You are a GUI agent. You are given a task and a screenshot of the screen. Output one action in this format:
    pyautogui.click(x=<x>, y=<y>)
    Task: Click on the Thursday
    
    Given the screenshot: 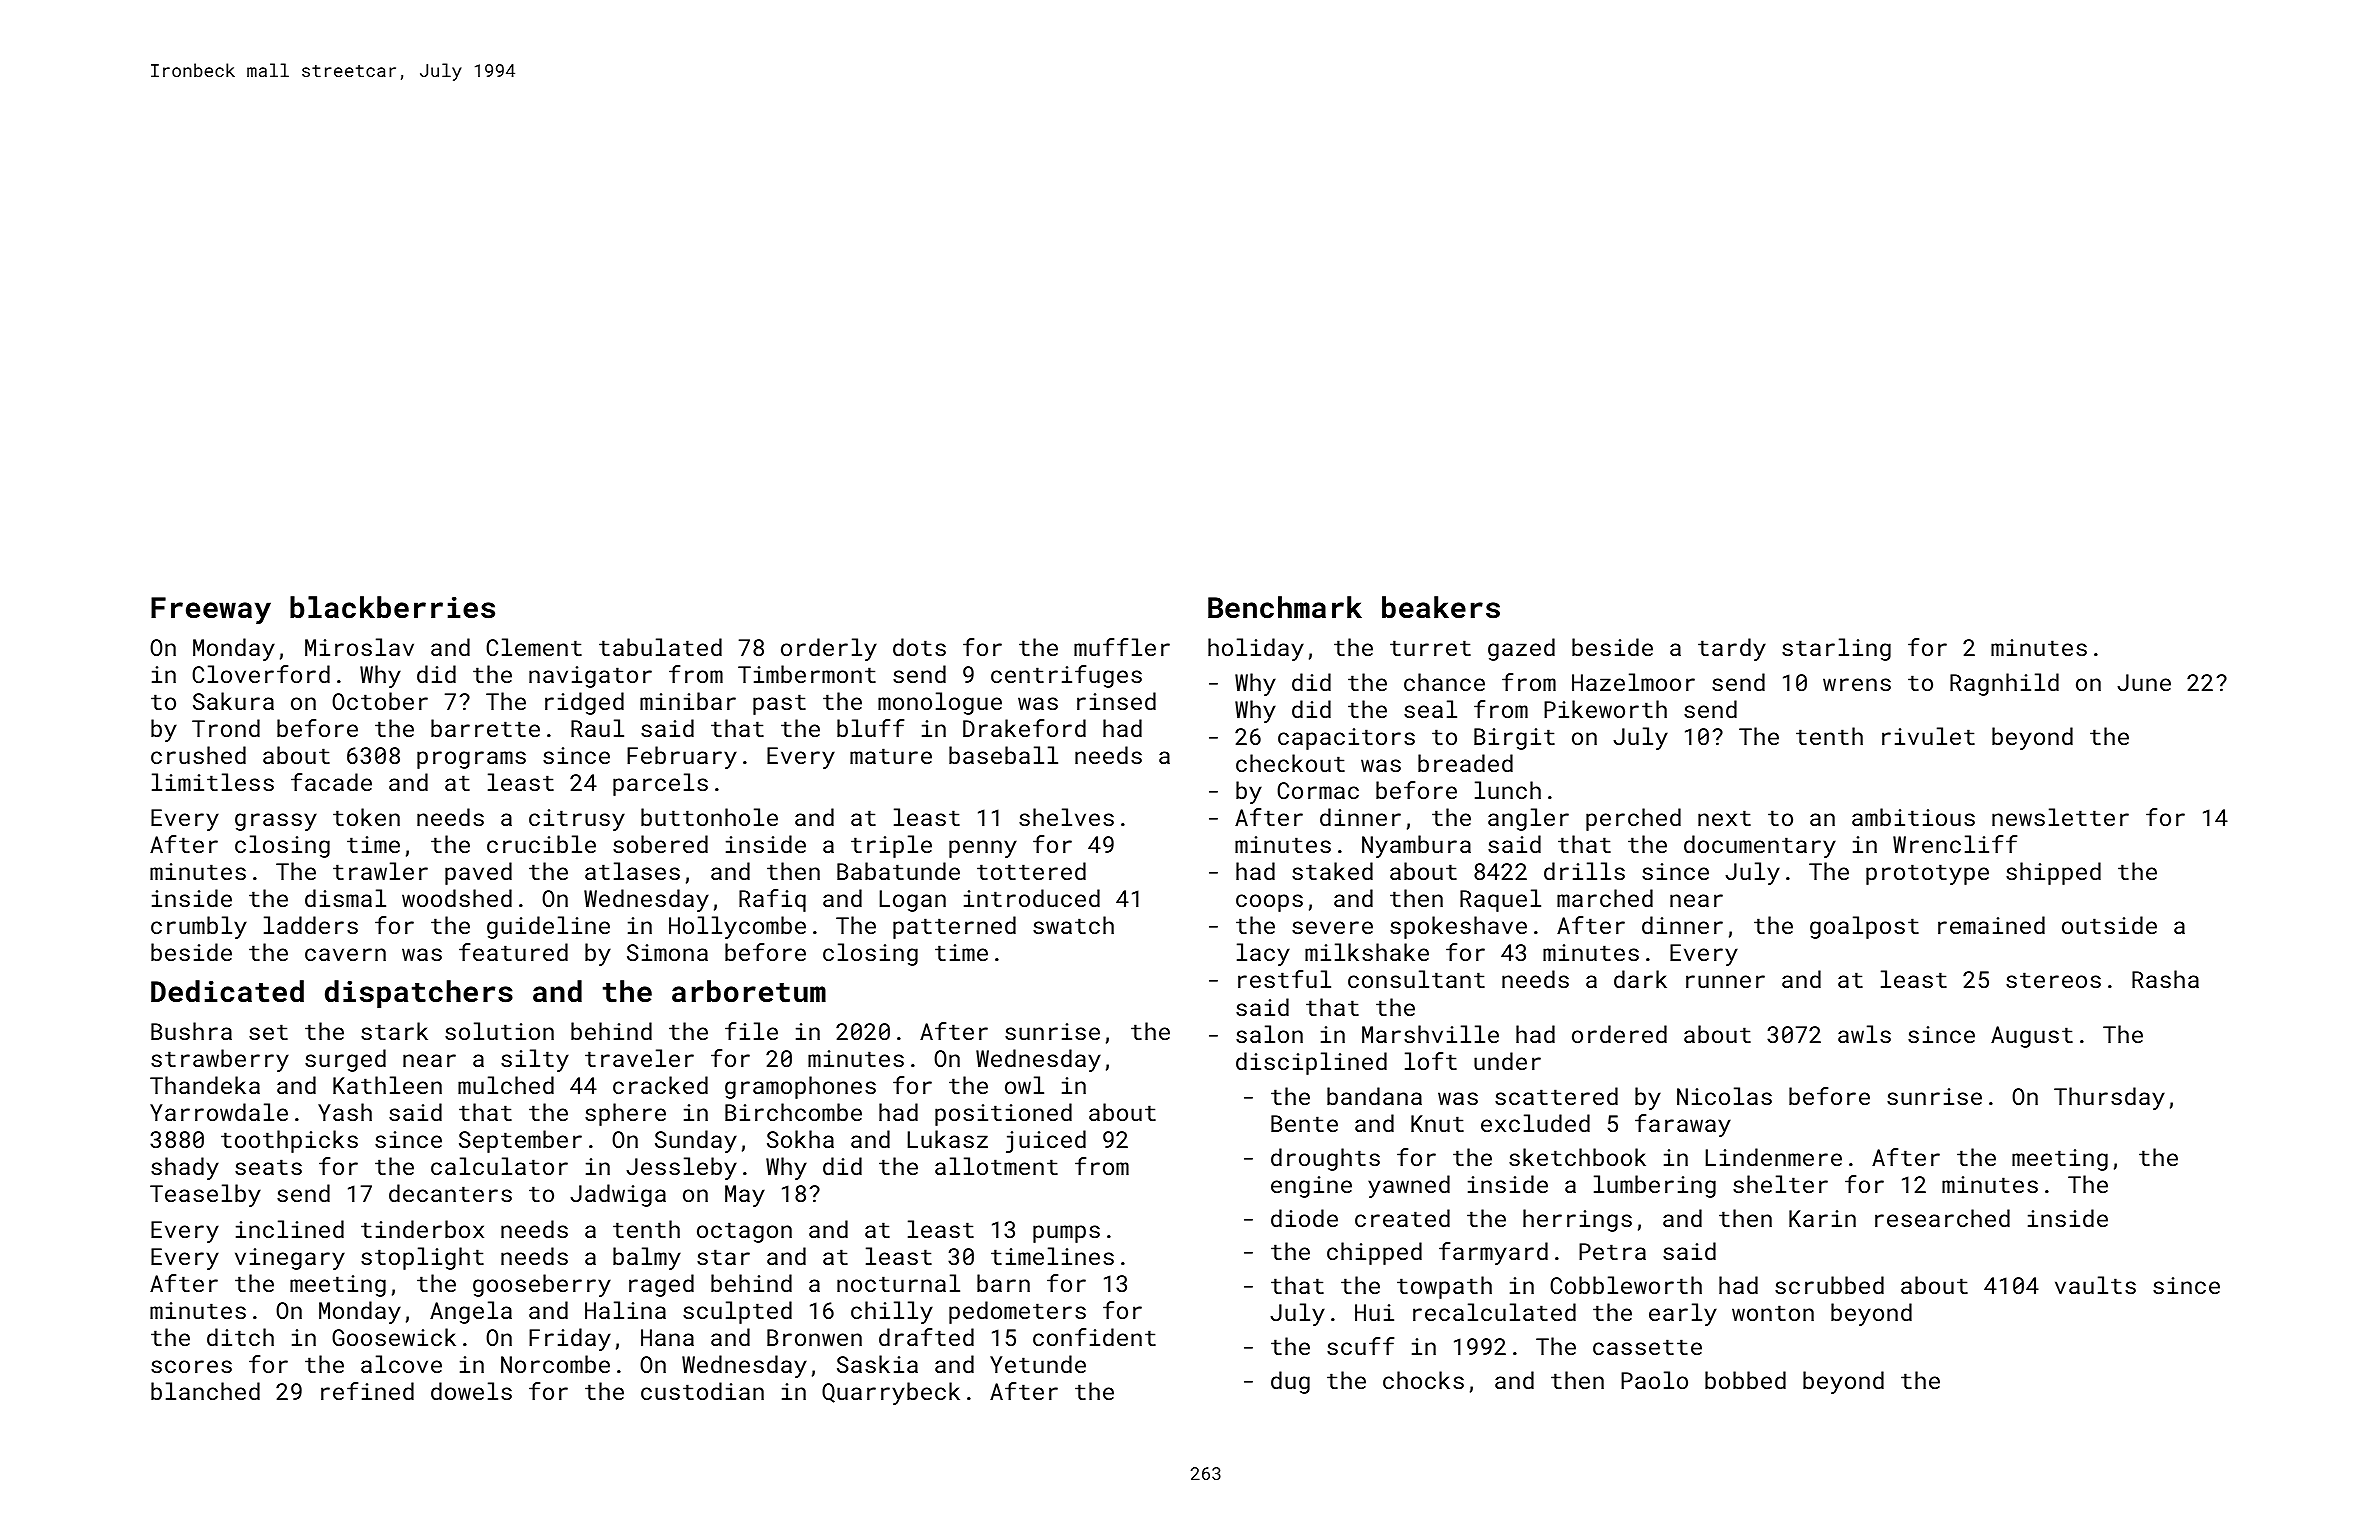 What is the action you would take?
    pyautogui.click(x=2109, y=1098)
